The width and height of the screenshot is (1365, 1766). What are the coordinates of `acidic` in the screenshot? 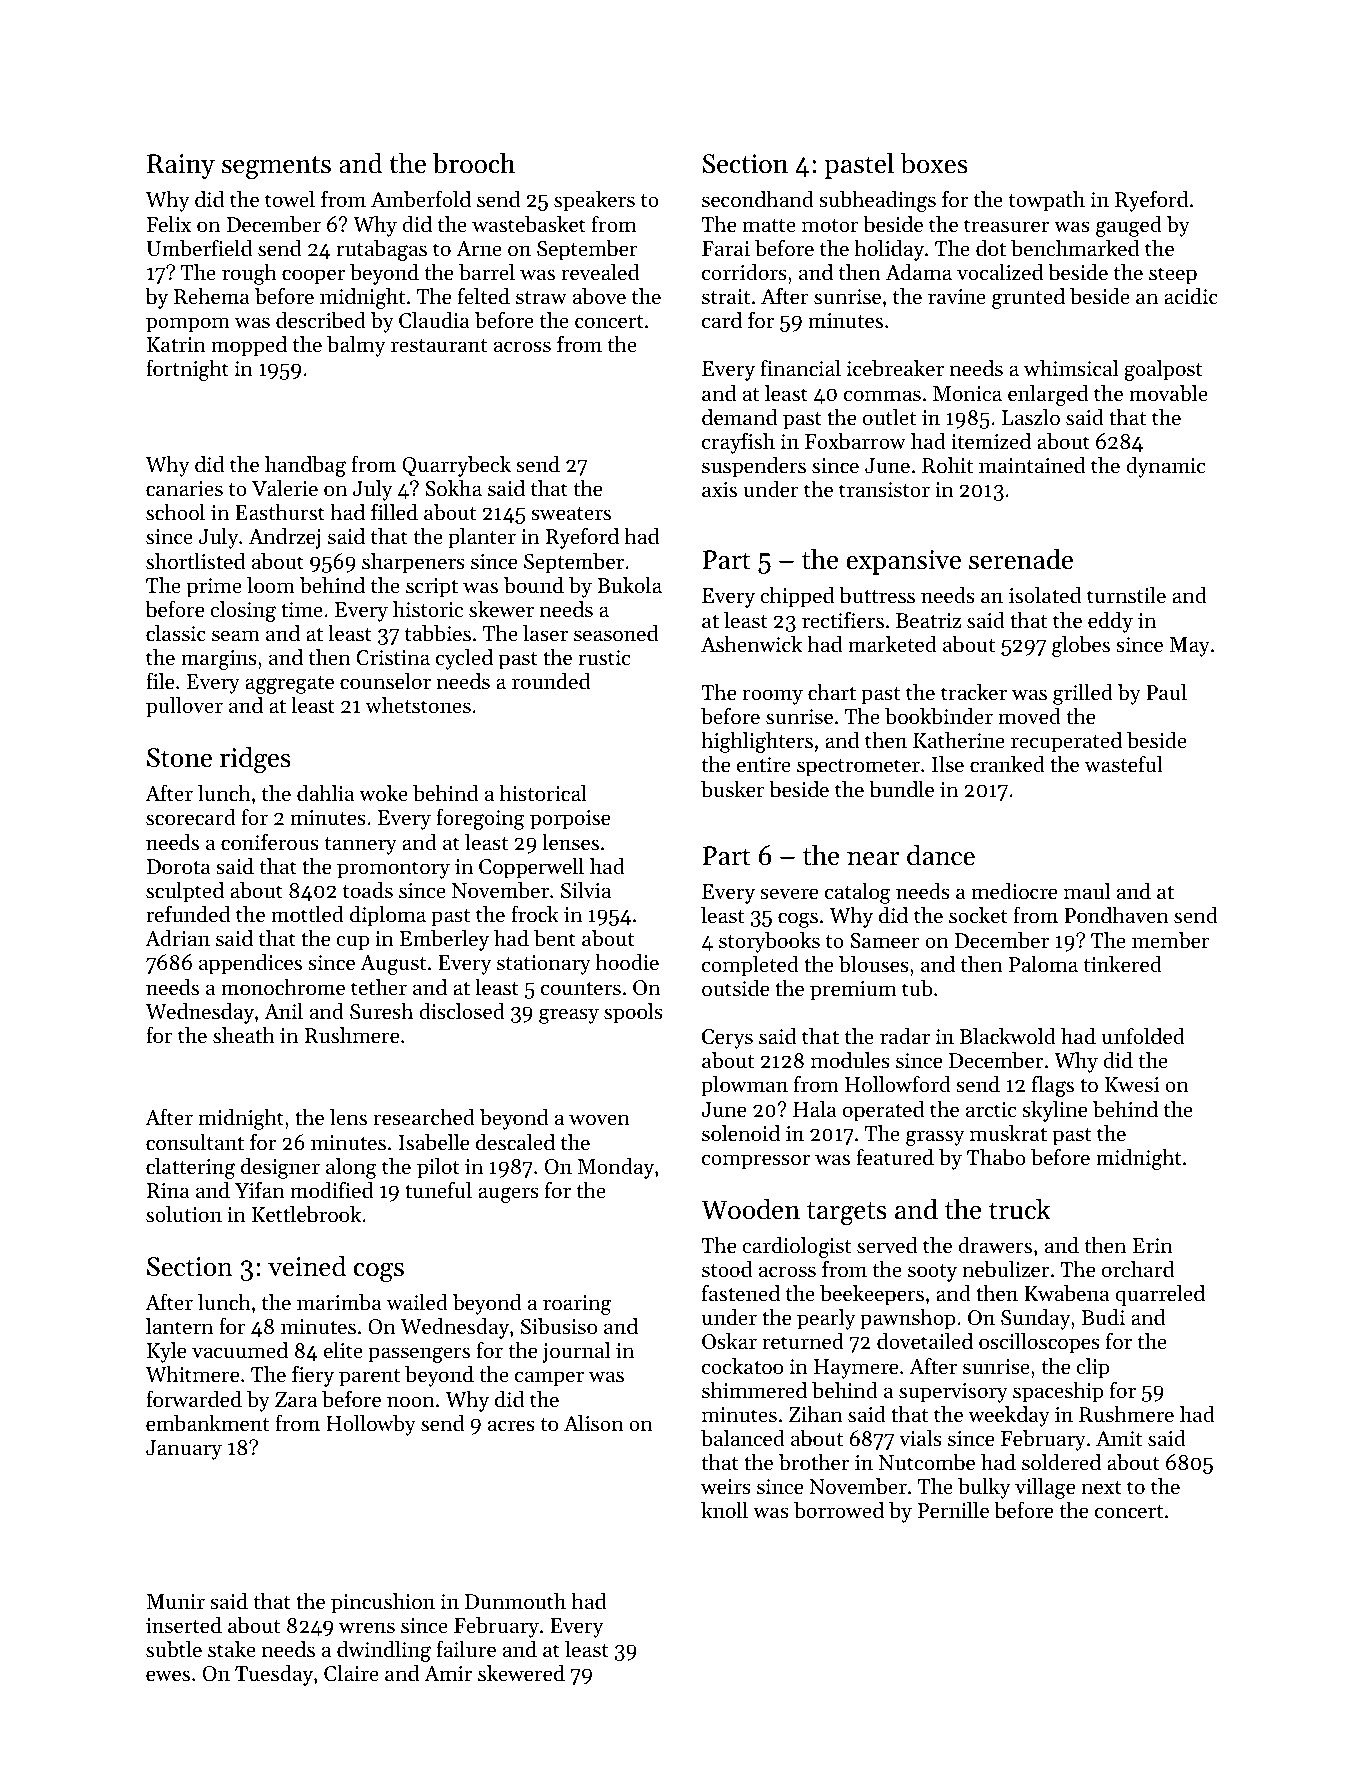 It's located at (1191, 296).
